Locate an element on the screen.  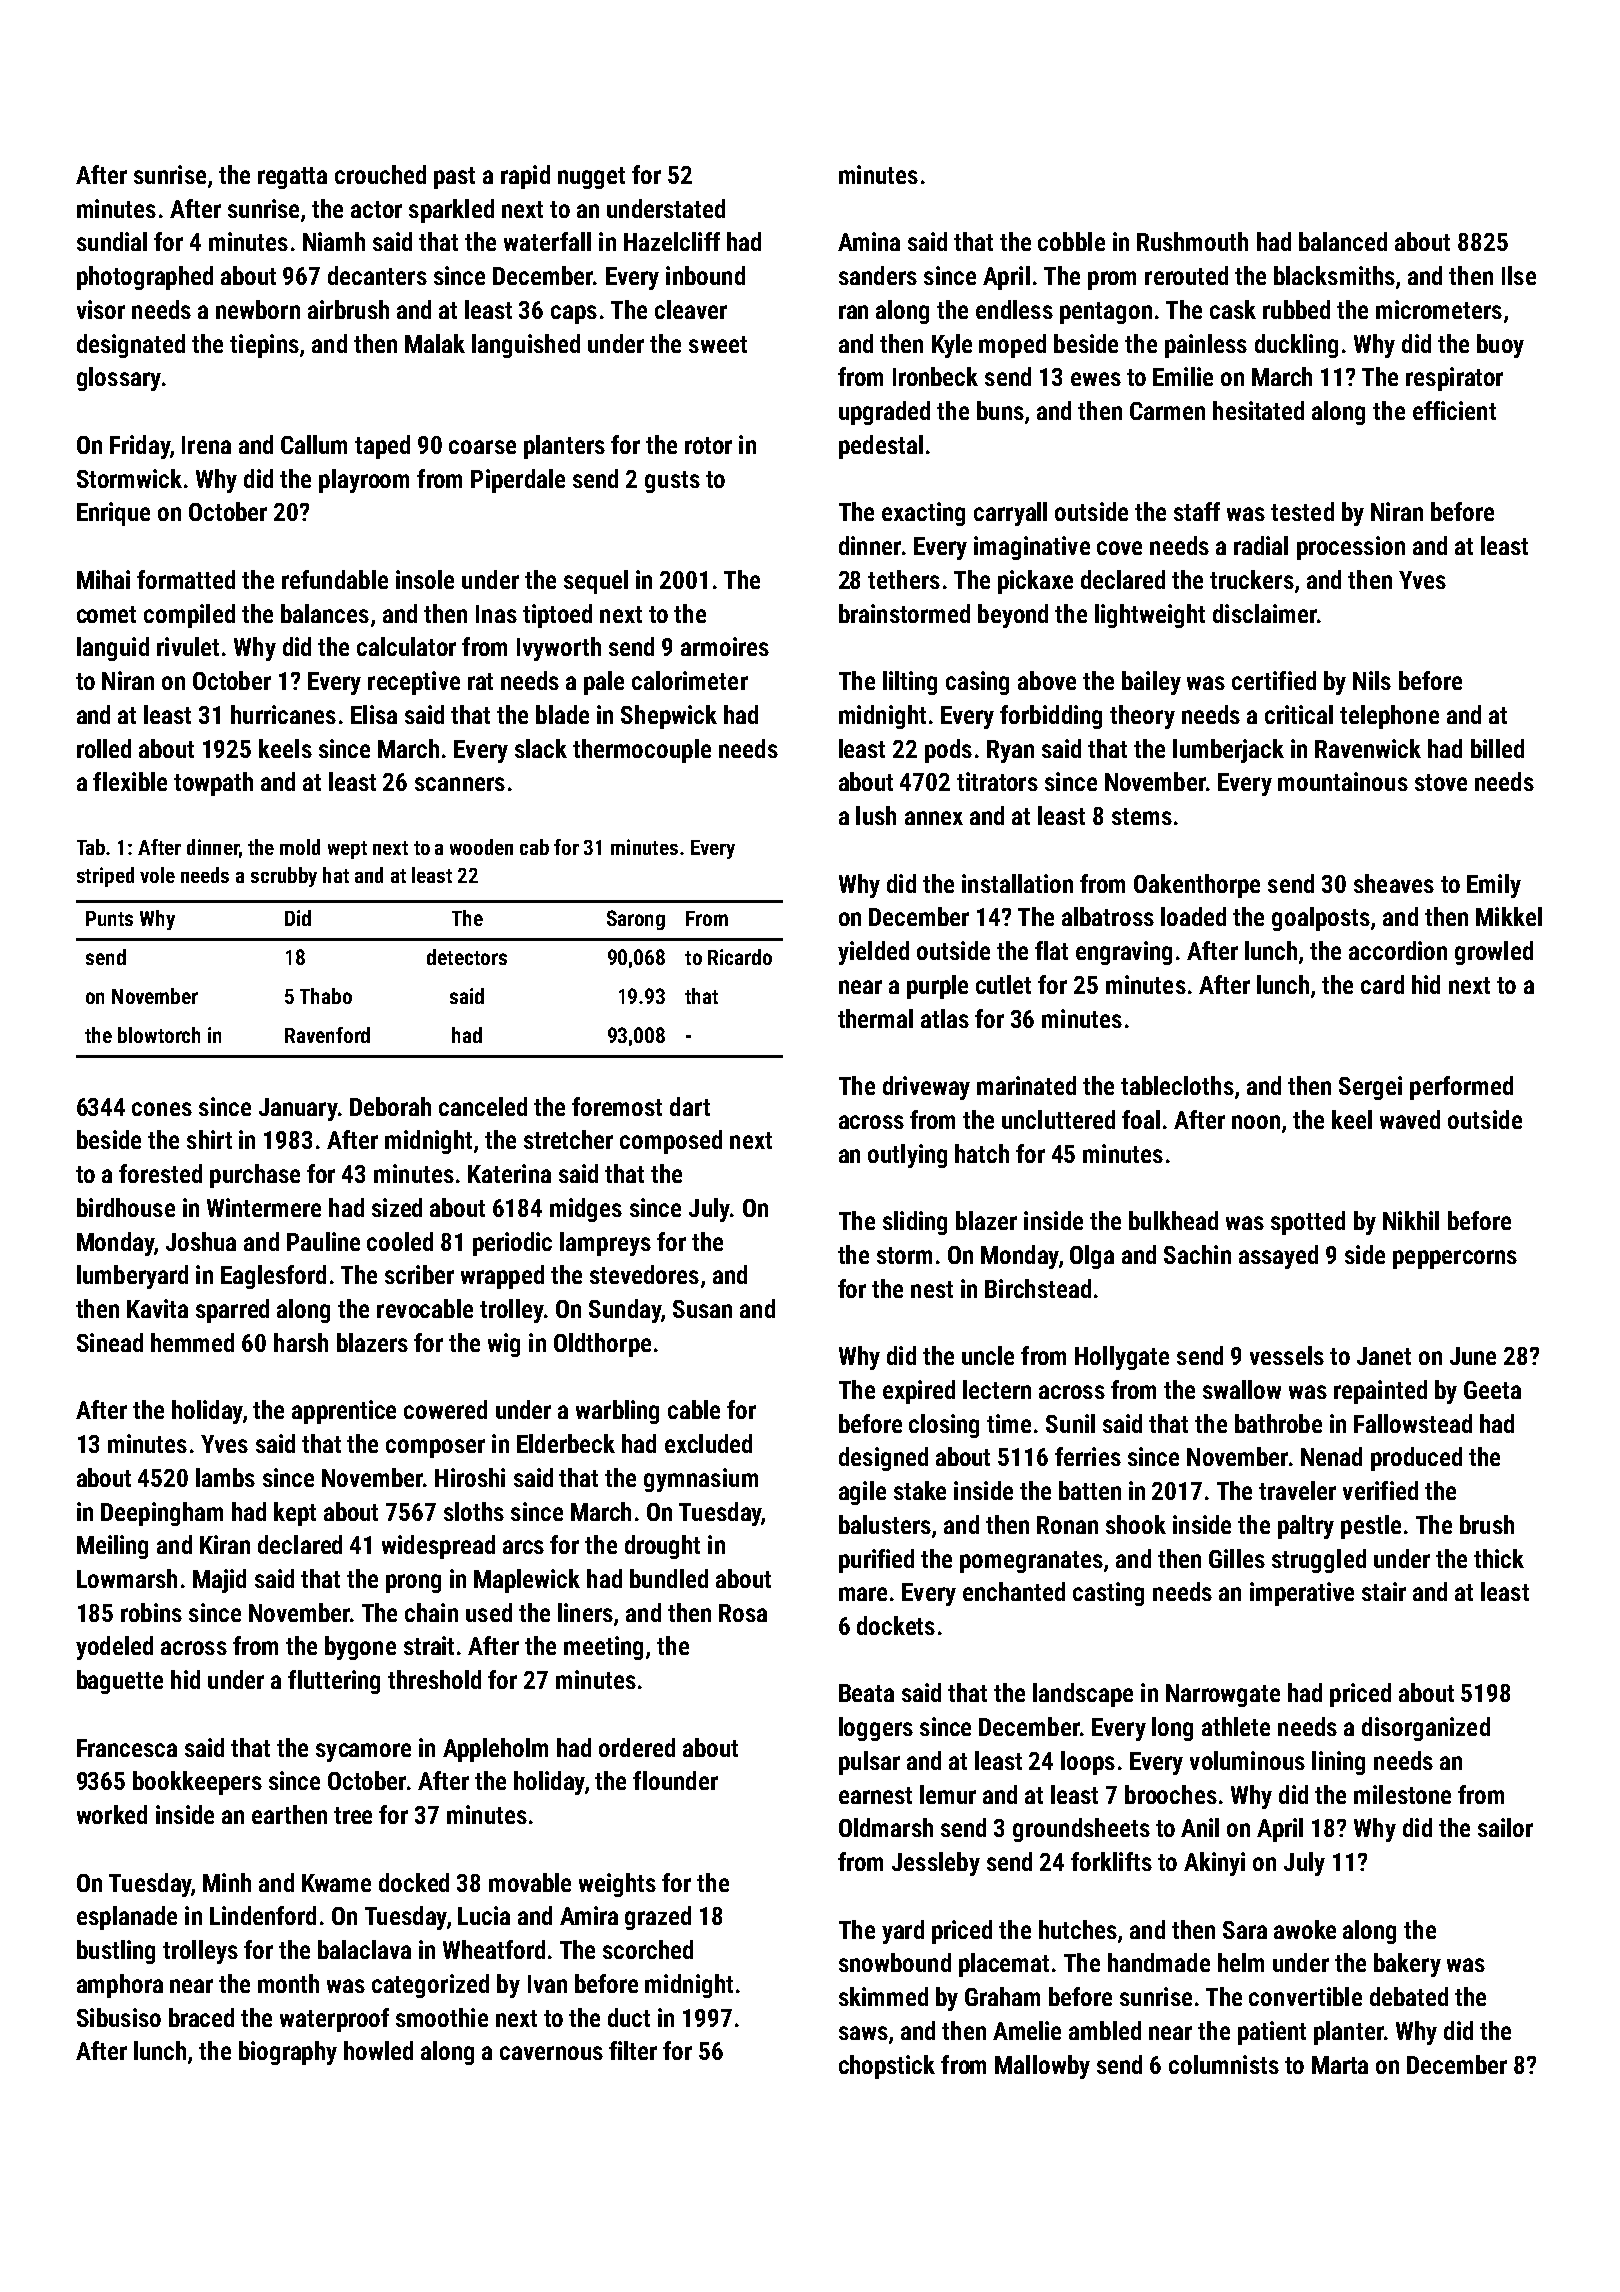
filter is located at coordinates (633, 2050).
